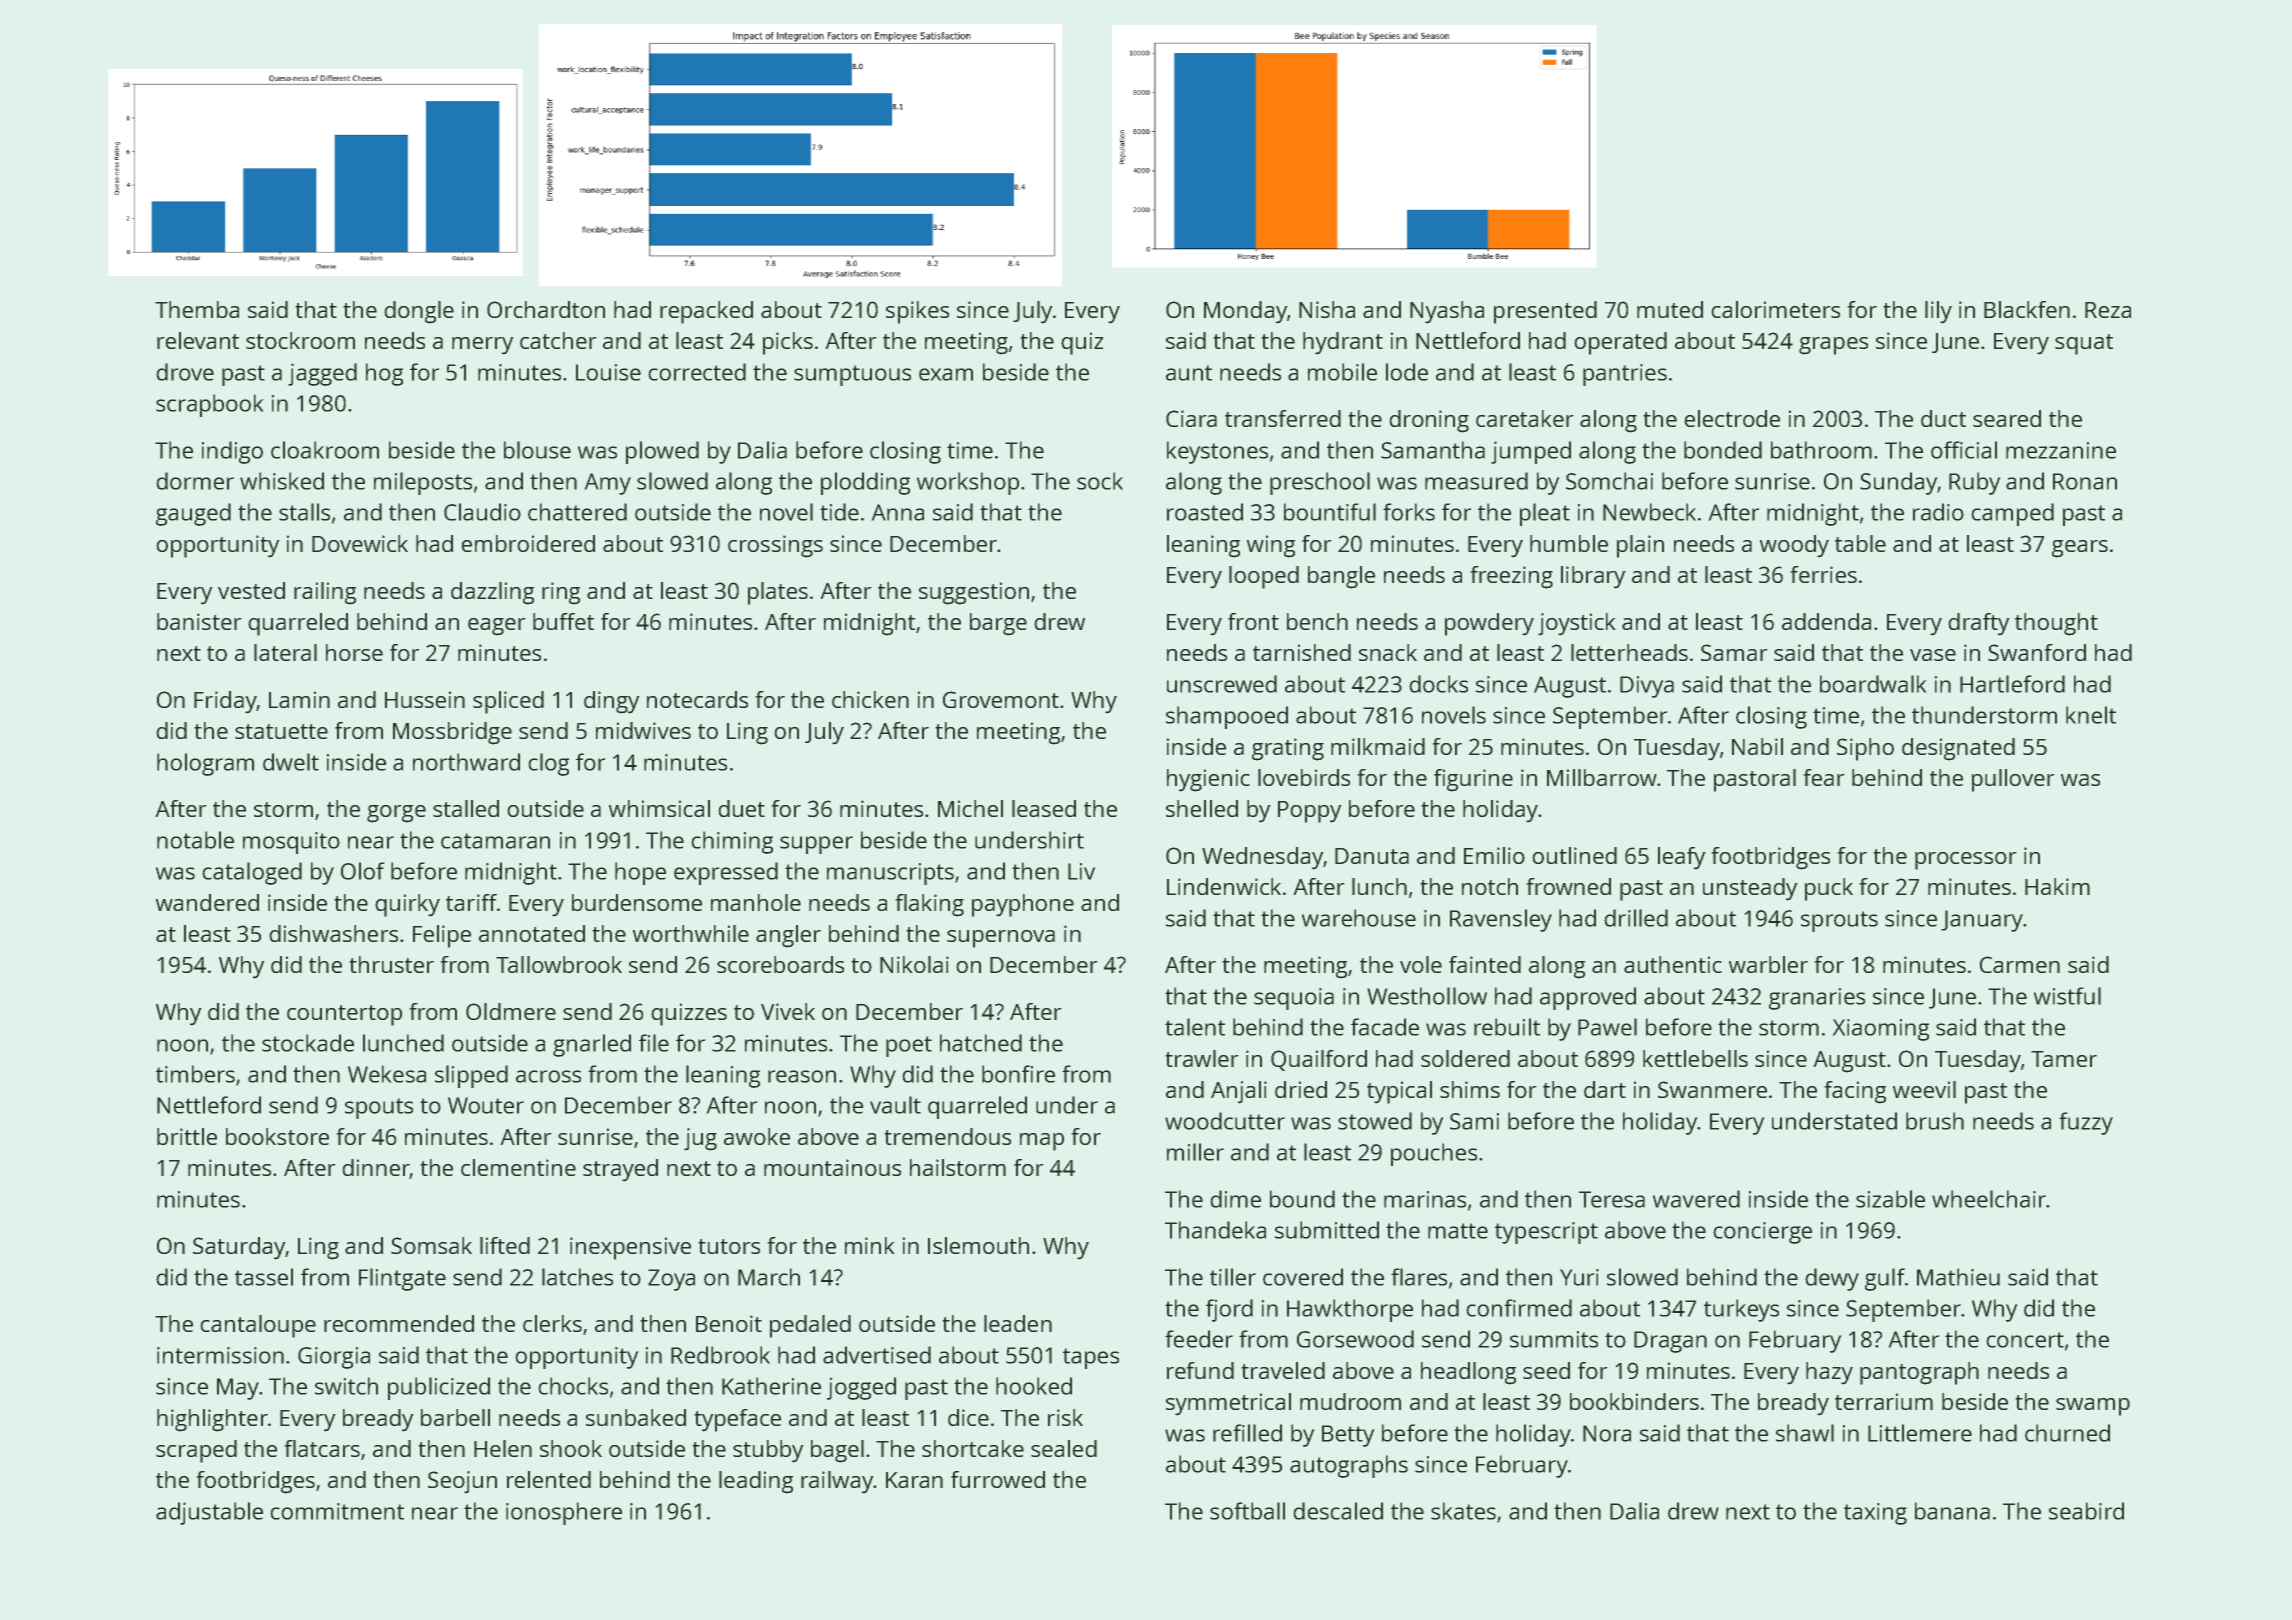  Describe the element at coordinates (1294, 999) in the screenshot. I see `sequoia` at that location.
